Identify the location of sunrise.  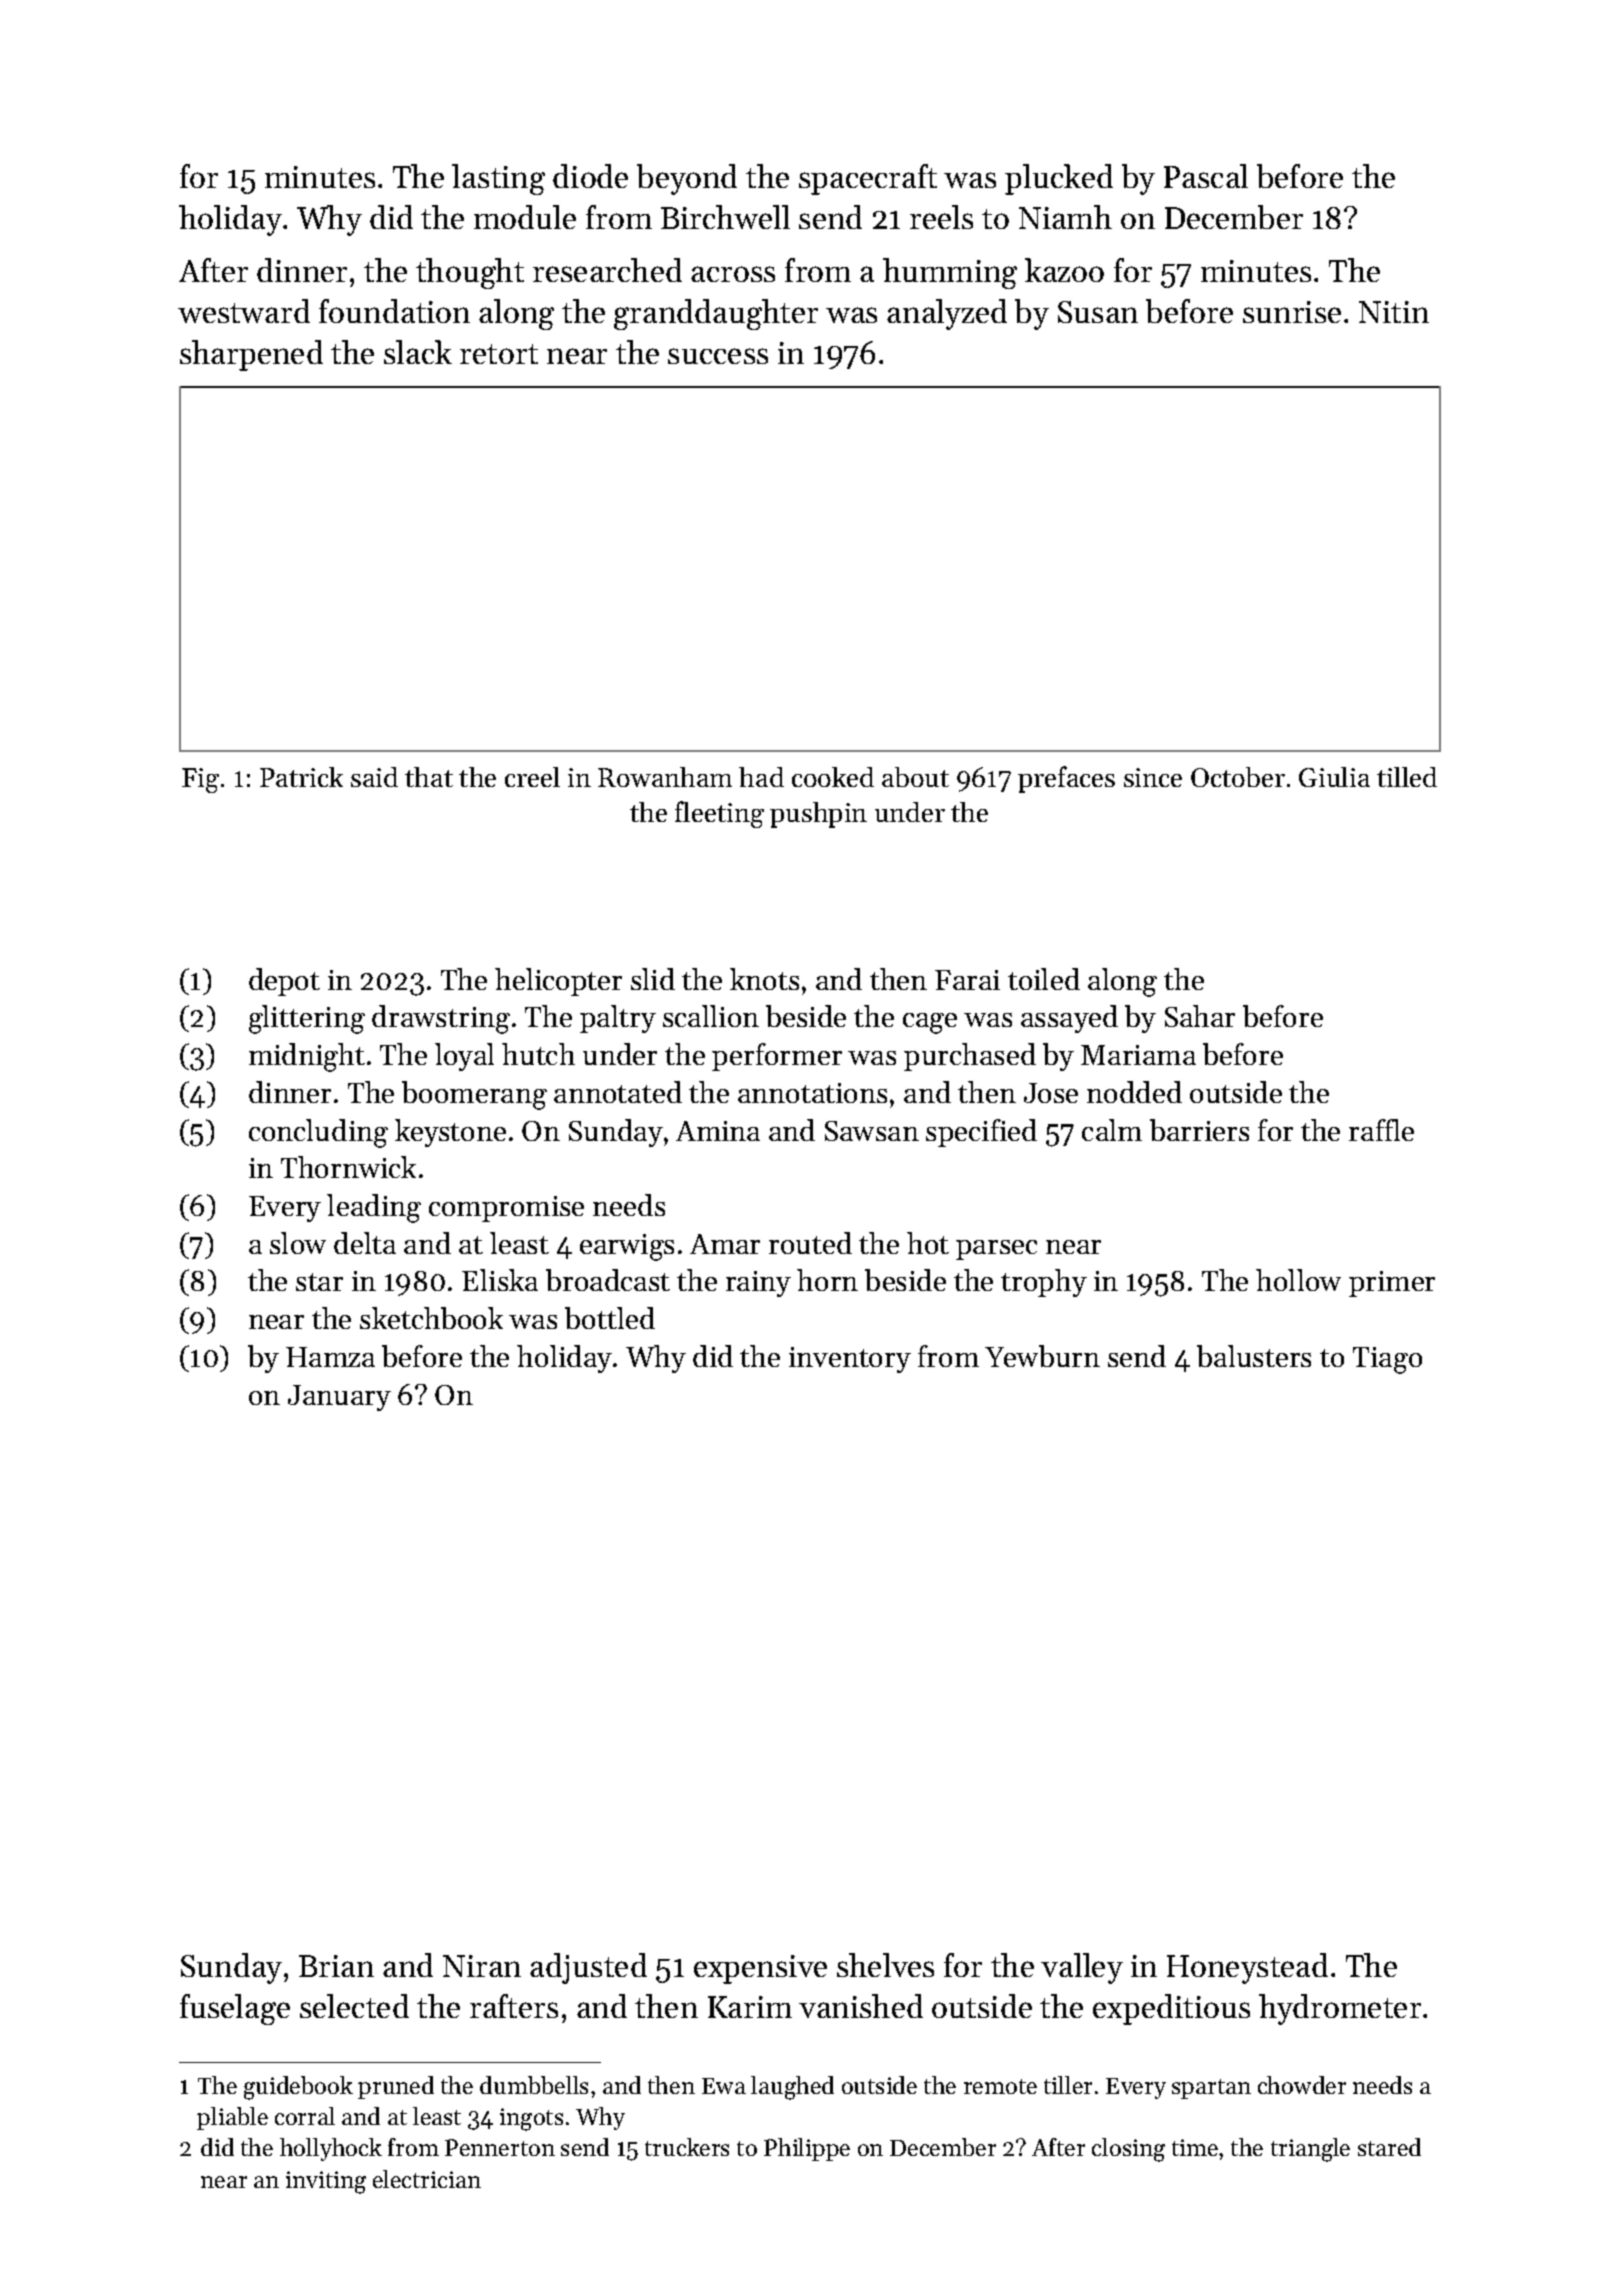
(1292, 312).
